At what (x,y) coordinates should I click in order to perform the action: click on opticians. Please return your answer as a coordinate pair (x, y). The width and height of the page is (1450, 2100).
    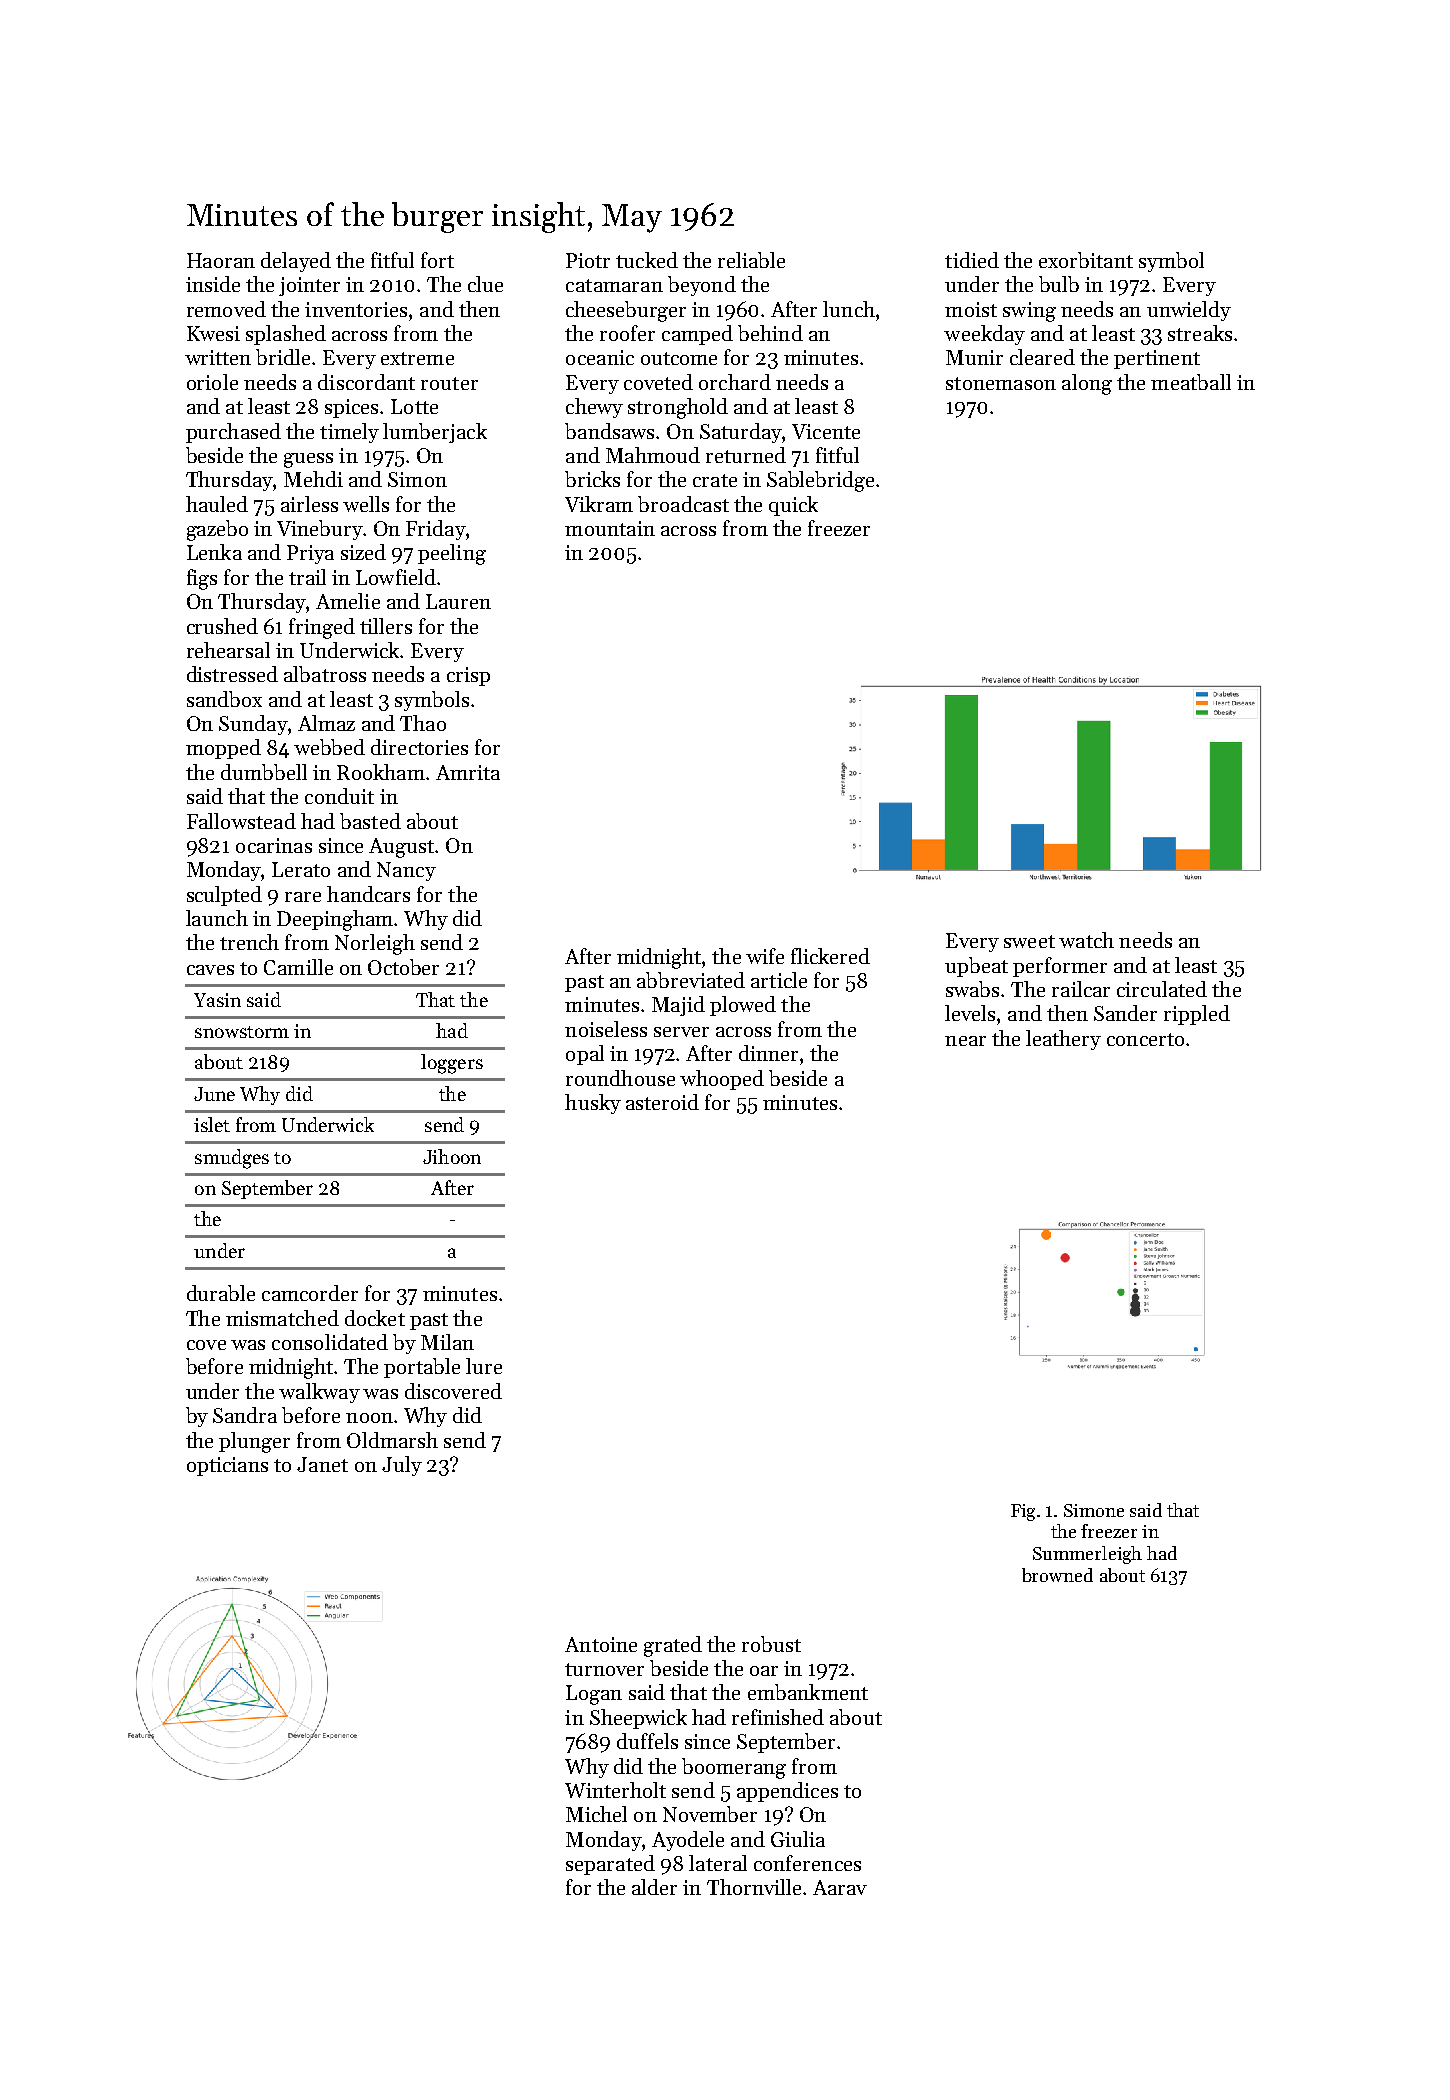
    Looking at the image, I should click on (227, 1466).
